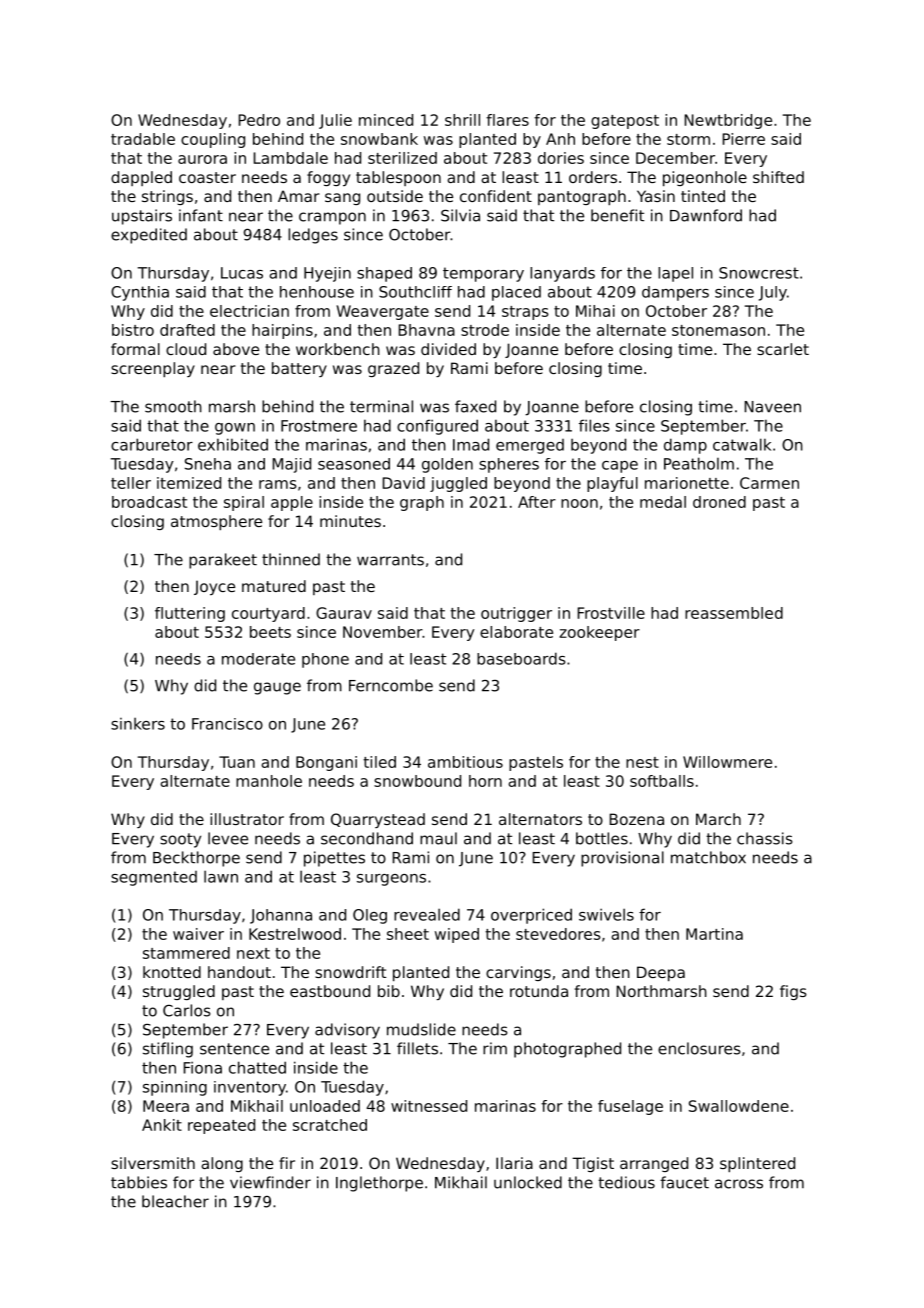 This screenshot has height=1308, width=924. Describe the element at coordinates (247, 819) in the screenshot. I see `illustrator` at that location.
